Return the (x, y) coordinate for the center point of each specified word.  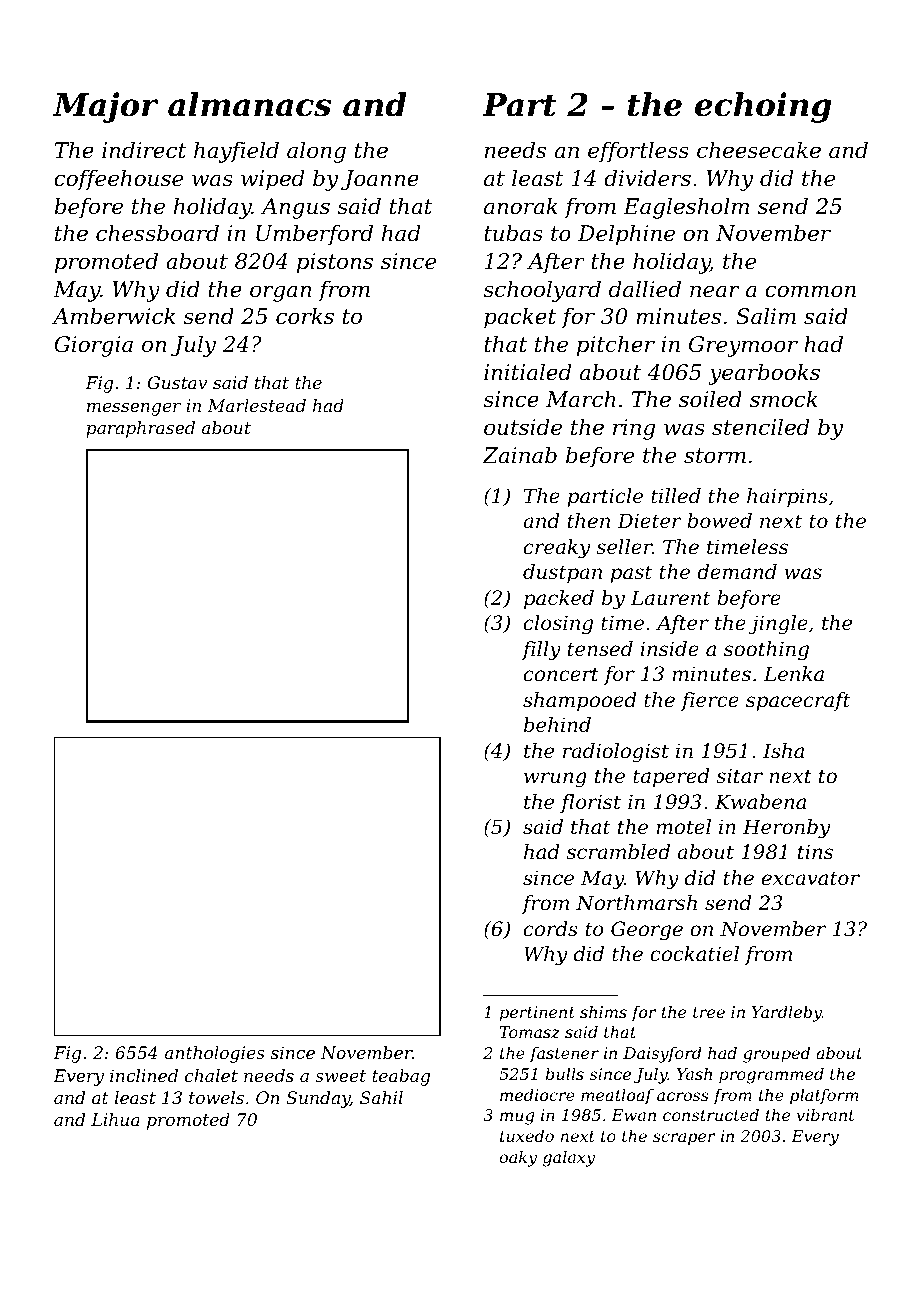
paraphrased (140, 429)
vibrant (826, 1115)
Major (106, 107)
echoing (763, 107)
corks (305, 316)
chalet (211, 1075)
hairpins (787, 497)
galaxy (569, 1159)
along (316, 152)
